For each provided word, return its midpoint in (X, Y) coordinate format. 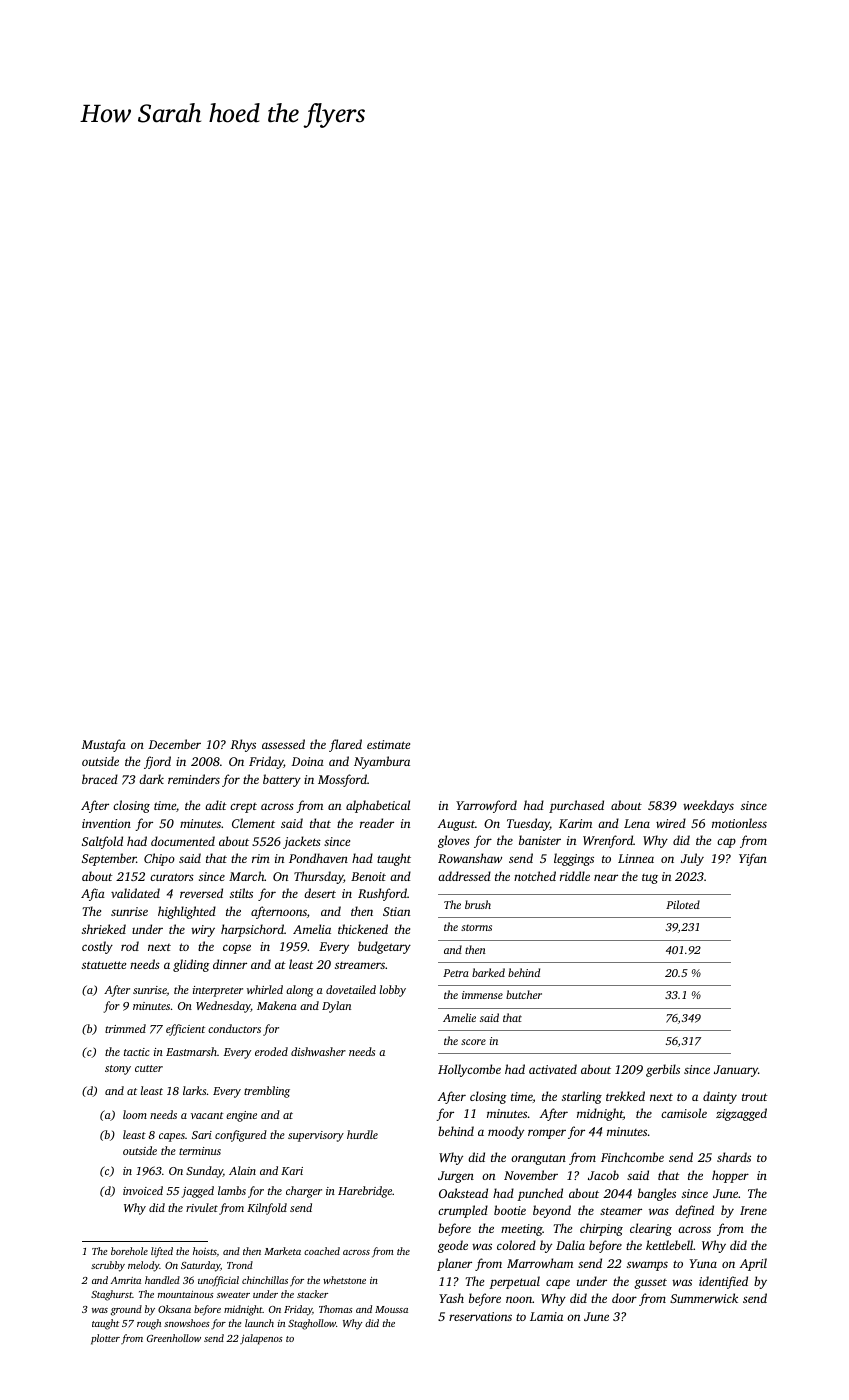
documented (183, 841)
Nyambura (382, 762)
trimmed (125, 1028)
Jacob (603, 1175)
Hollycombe (469, 1070)
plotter (105, 1339)
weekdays (708, 806)
